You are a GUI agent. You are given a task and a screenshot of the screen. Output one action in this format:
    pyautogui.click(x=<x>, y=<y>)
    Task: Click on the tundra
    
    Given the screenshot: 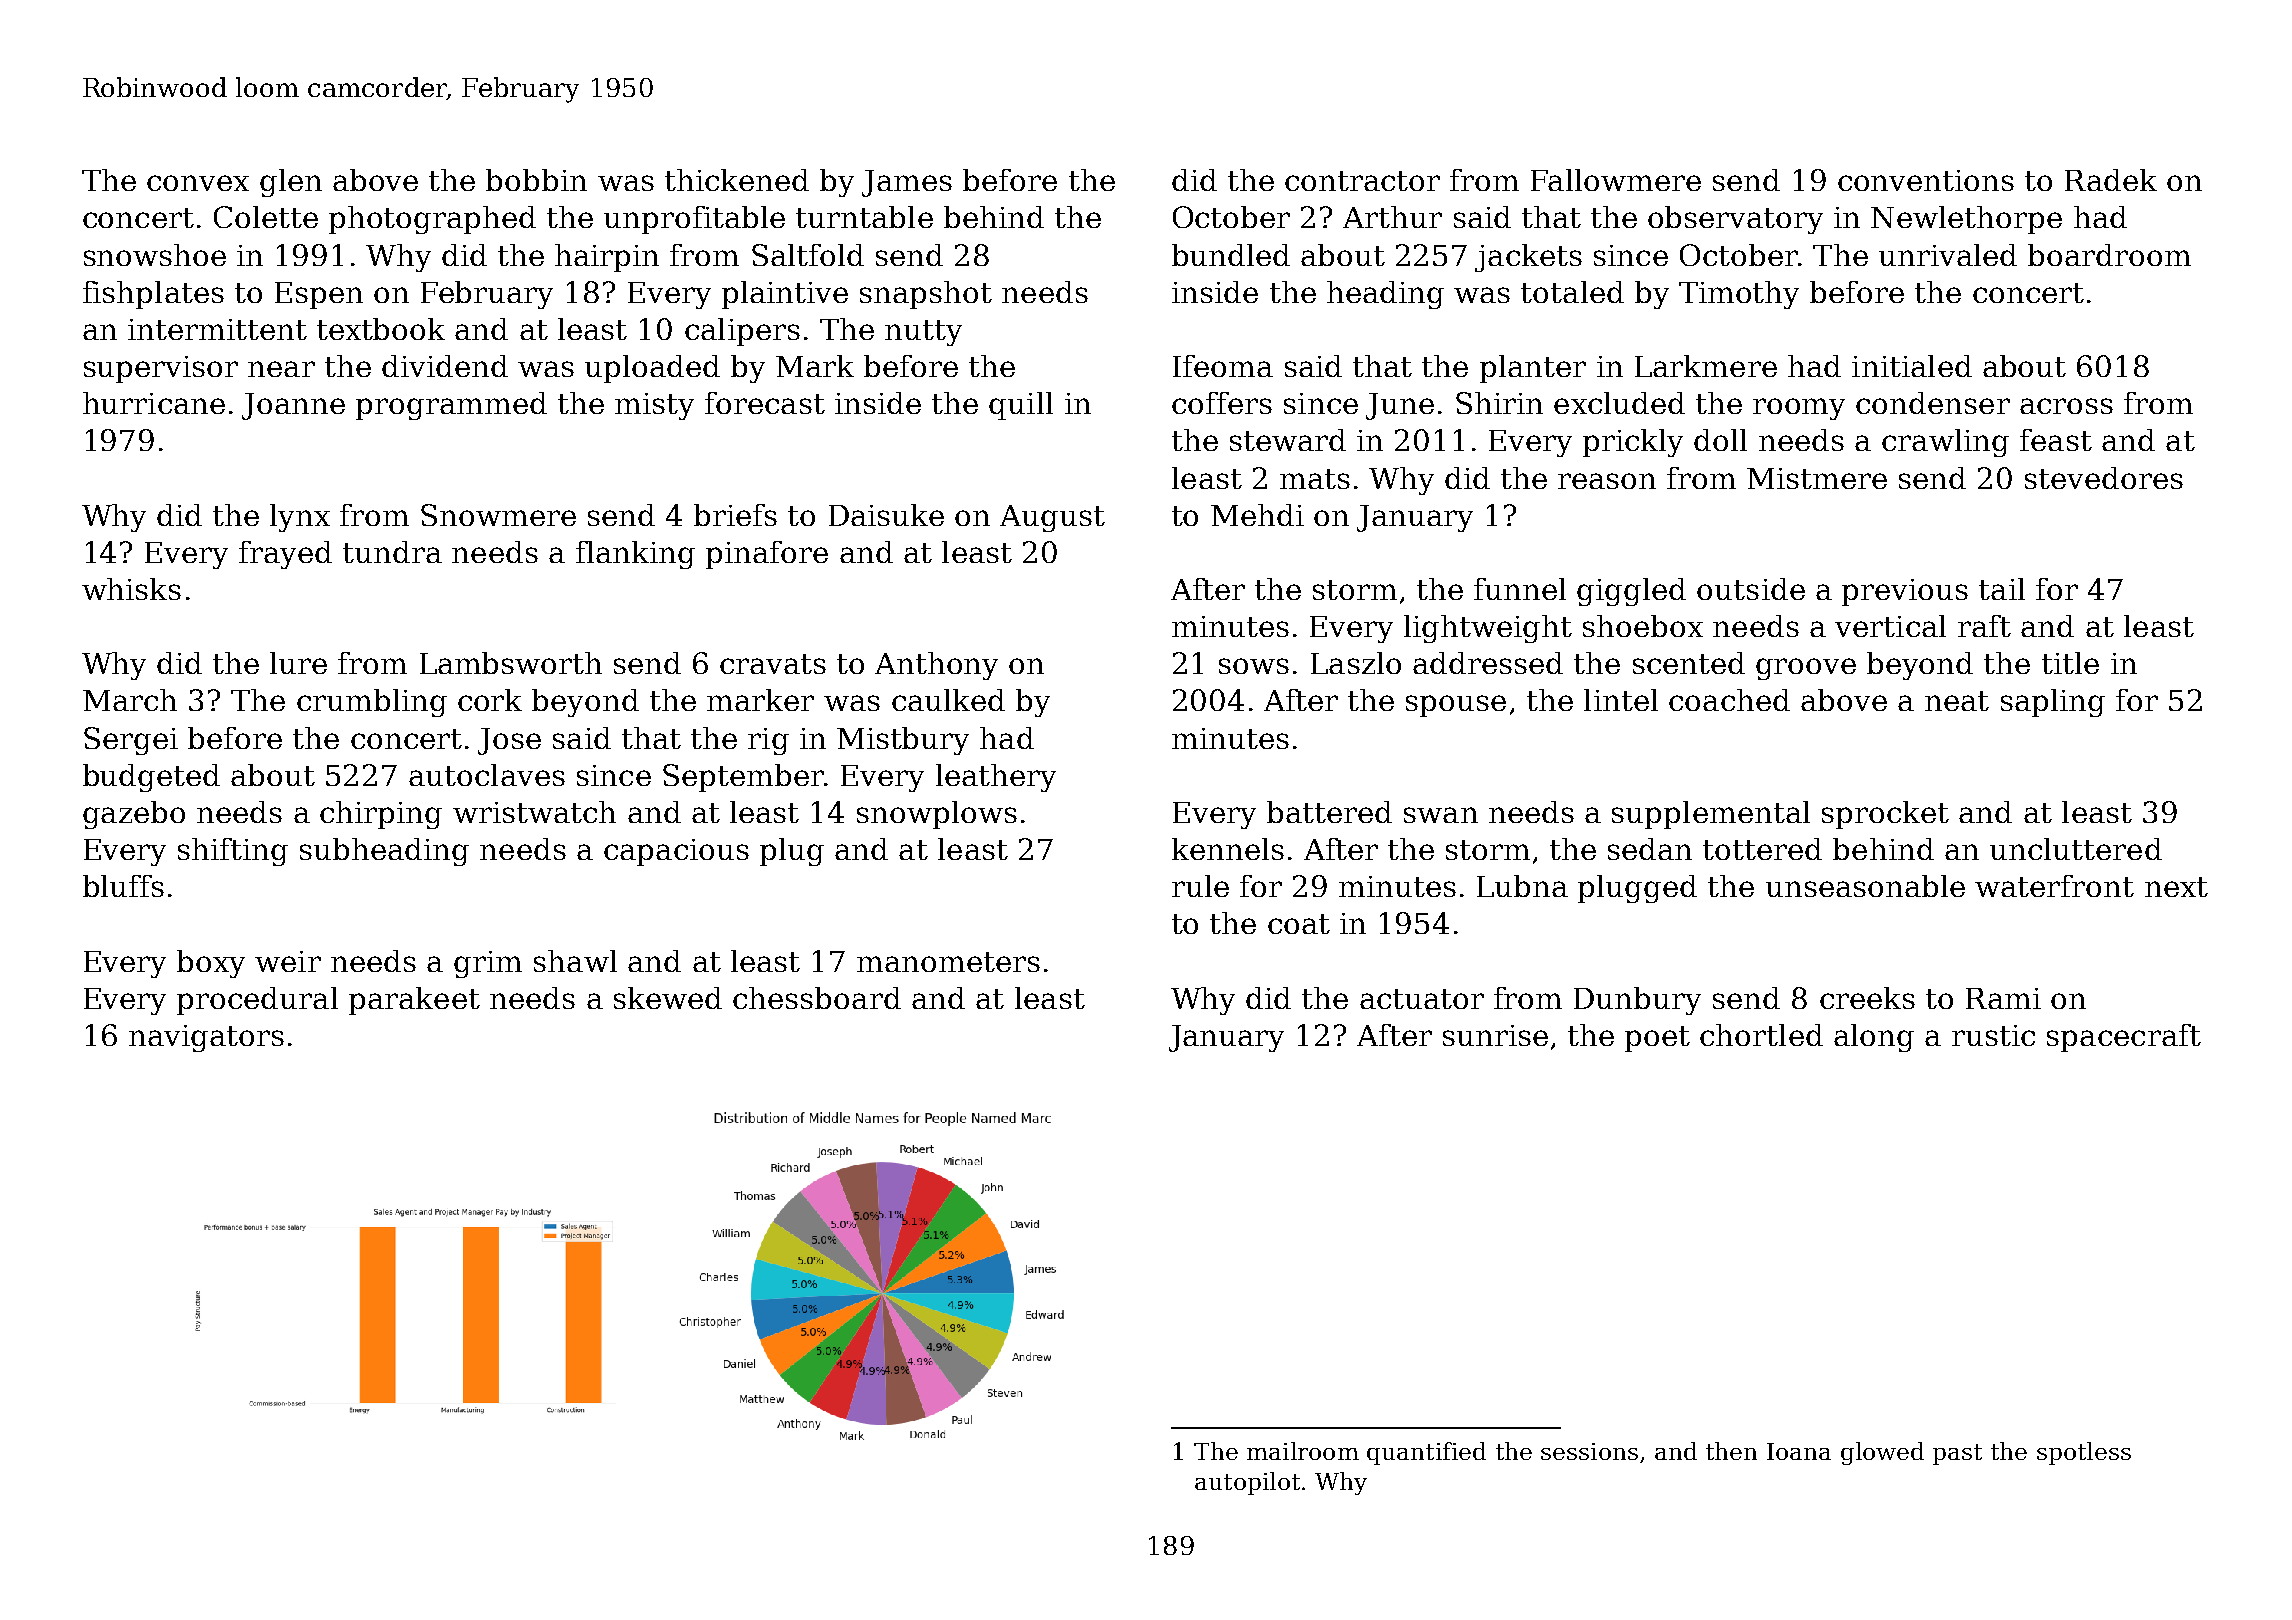 What is the action you would take?
    pyautogui.click(x=392, y=552)
